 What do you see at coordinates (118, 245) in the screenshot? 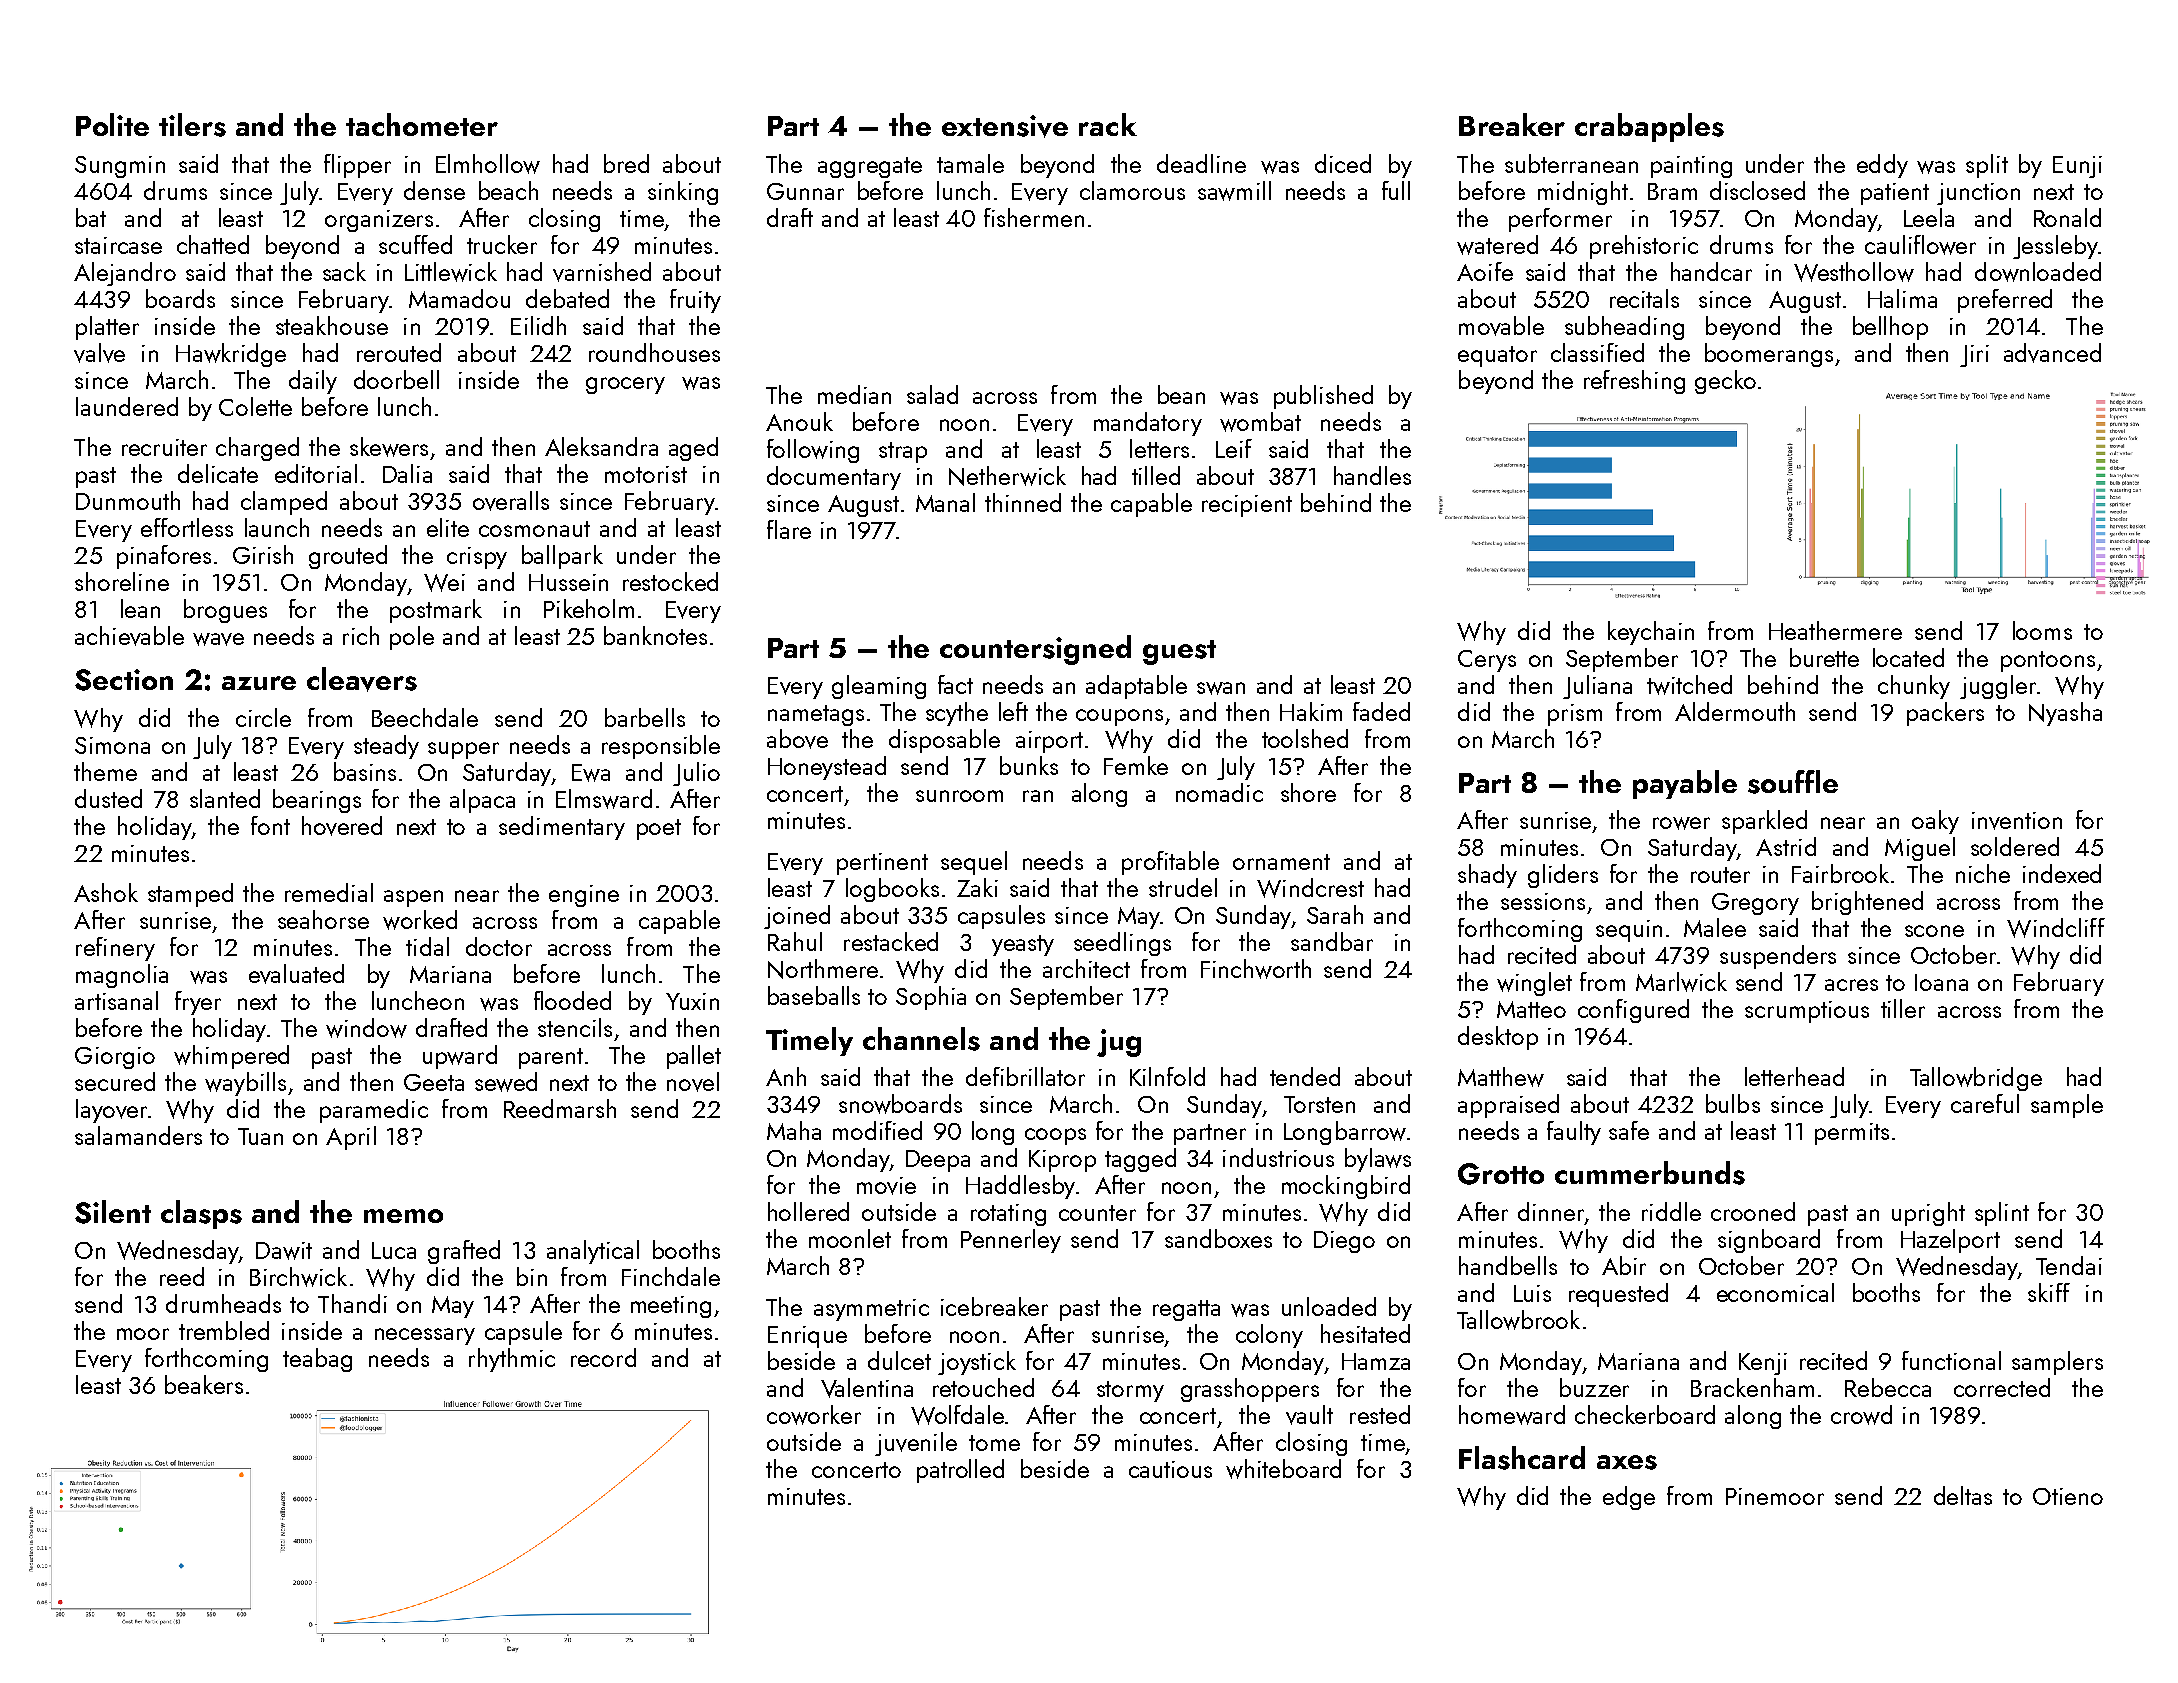
I see `staircase` at bounding box center [118, 245].
